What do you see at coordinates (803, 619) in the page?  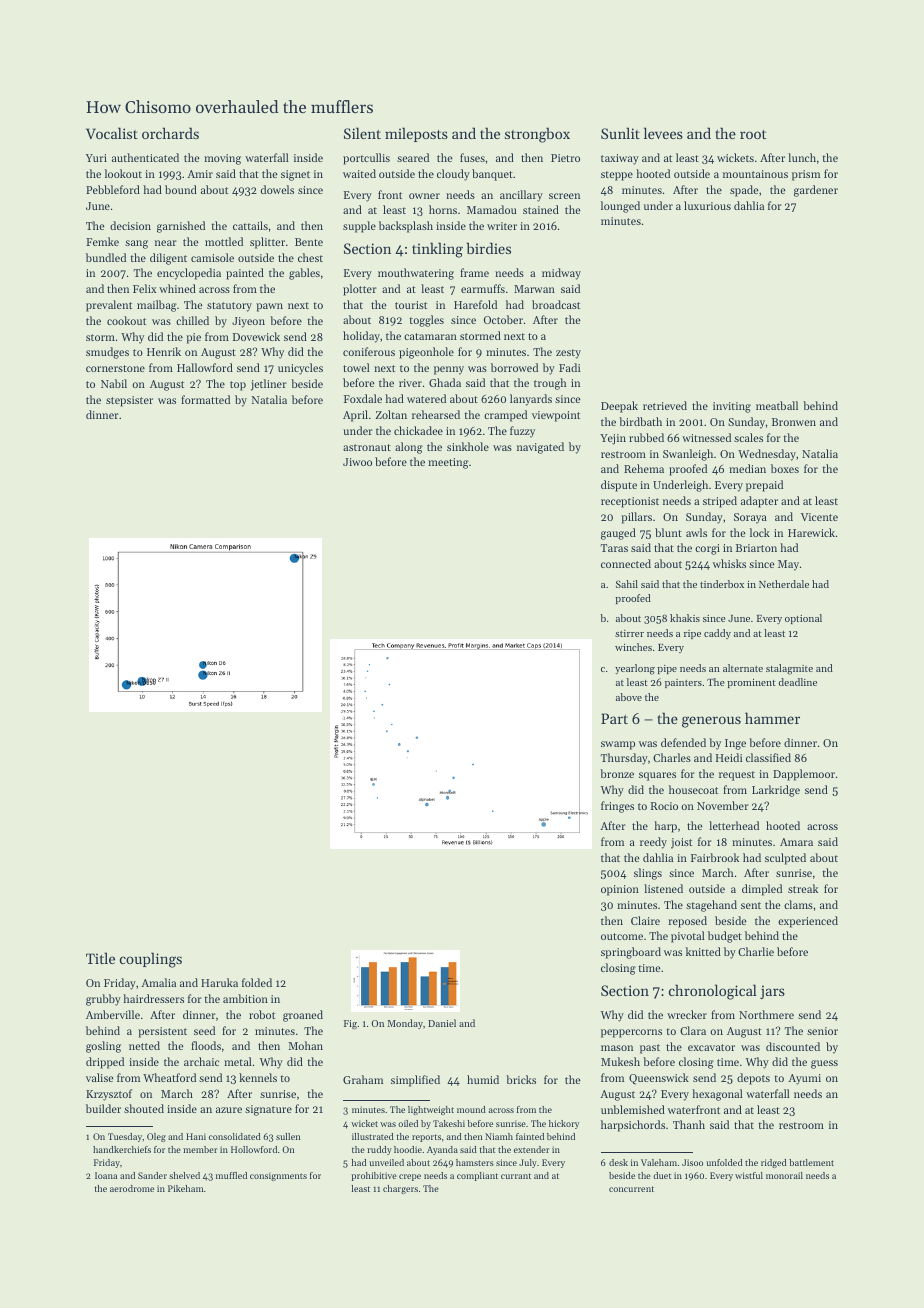 I see `optional` at bounding box center [803, 619].
